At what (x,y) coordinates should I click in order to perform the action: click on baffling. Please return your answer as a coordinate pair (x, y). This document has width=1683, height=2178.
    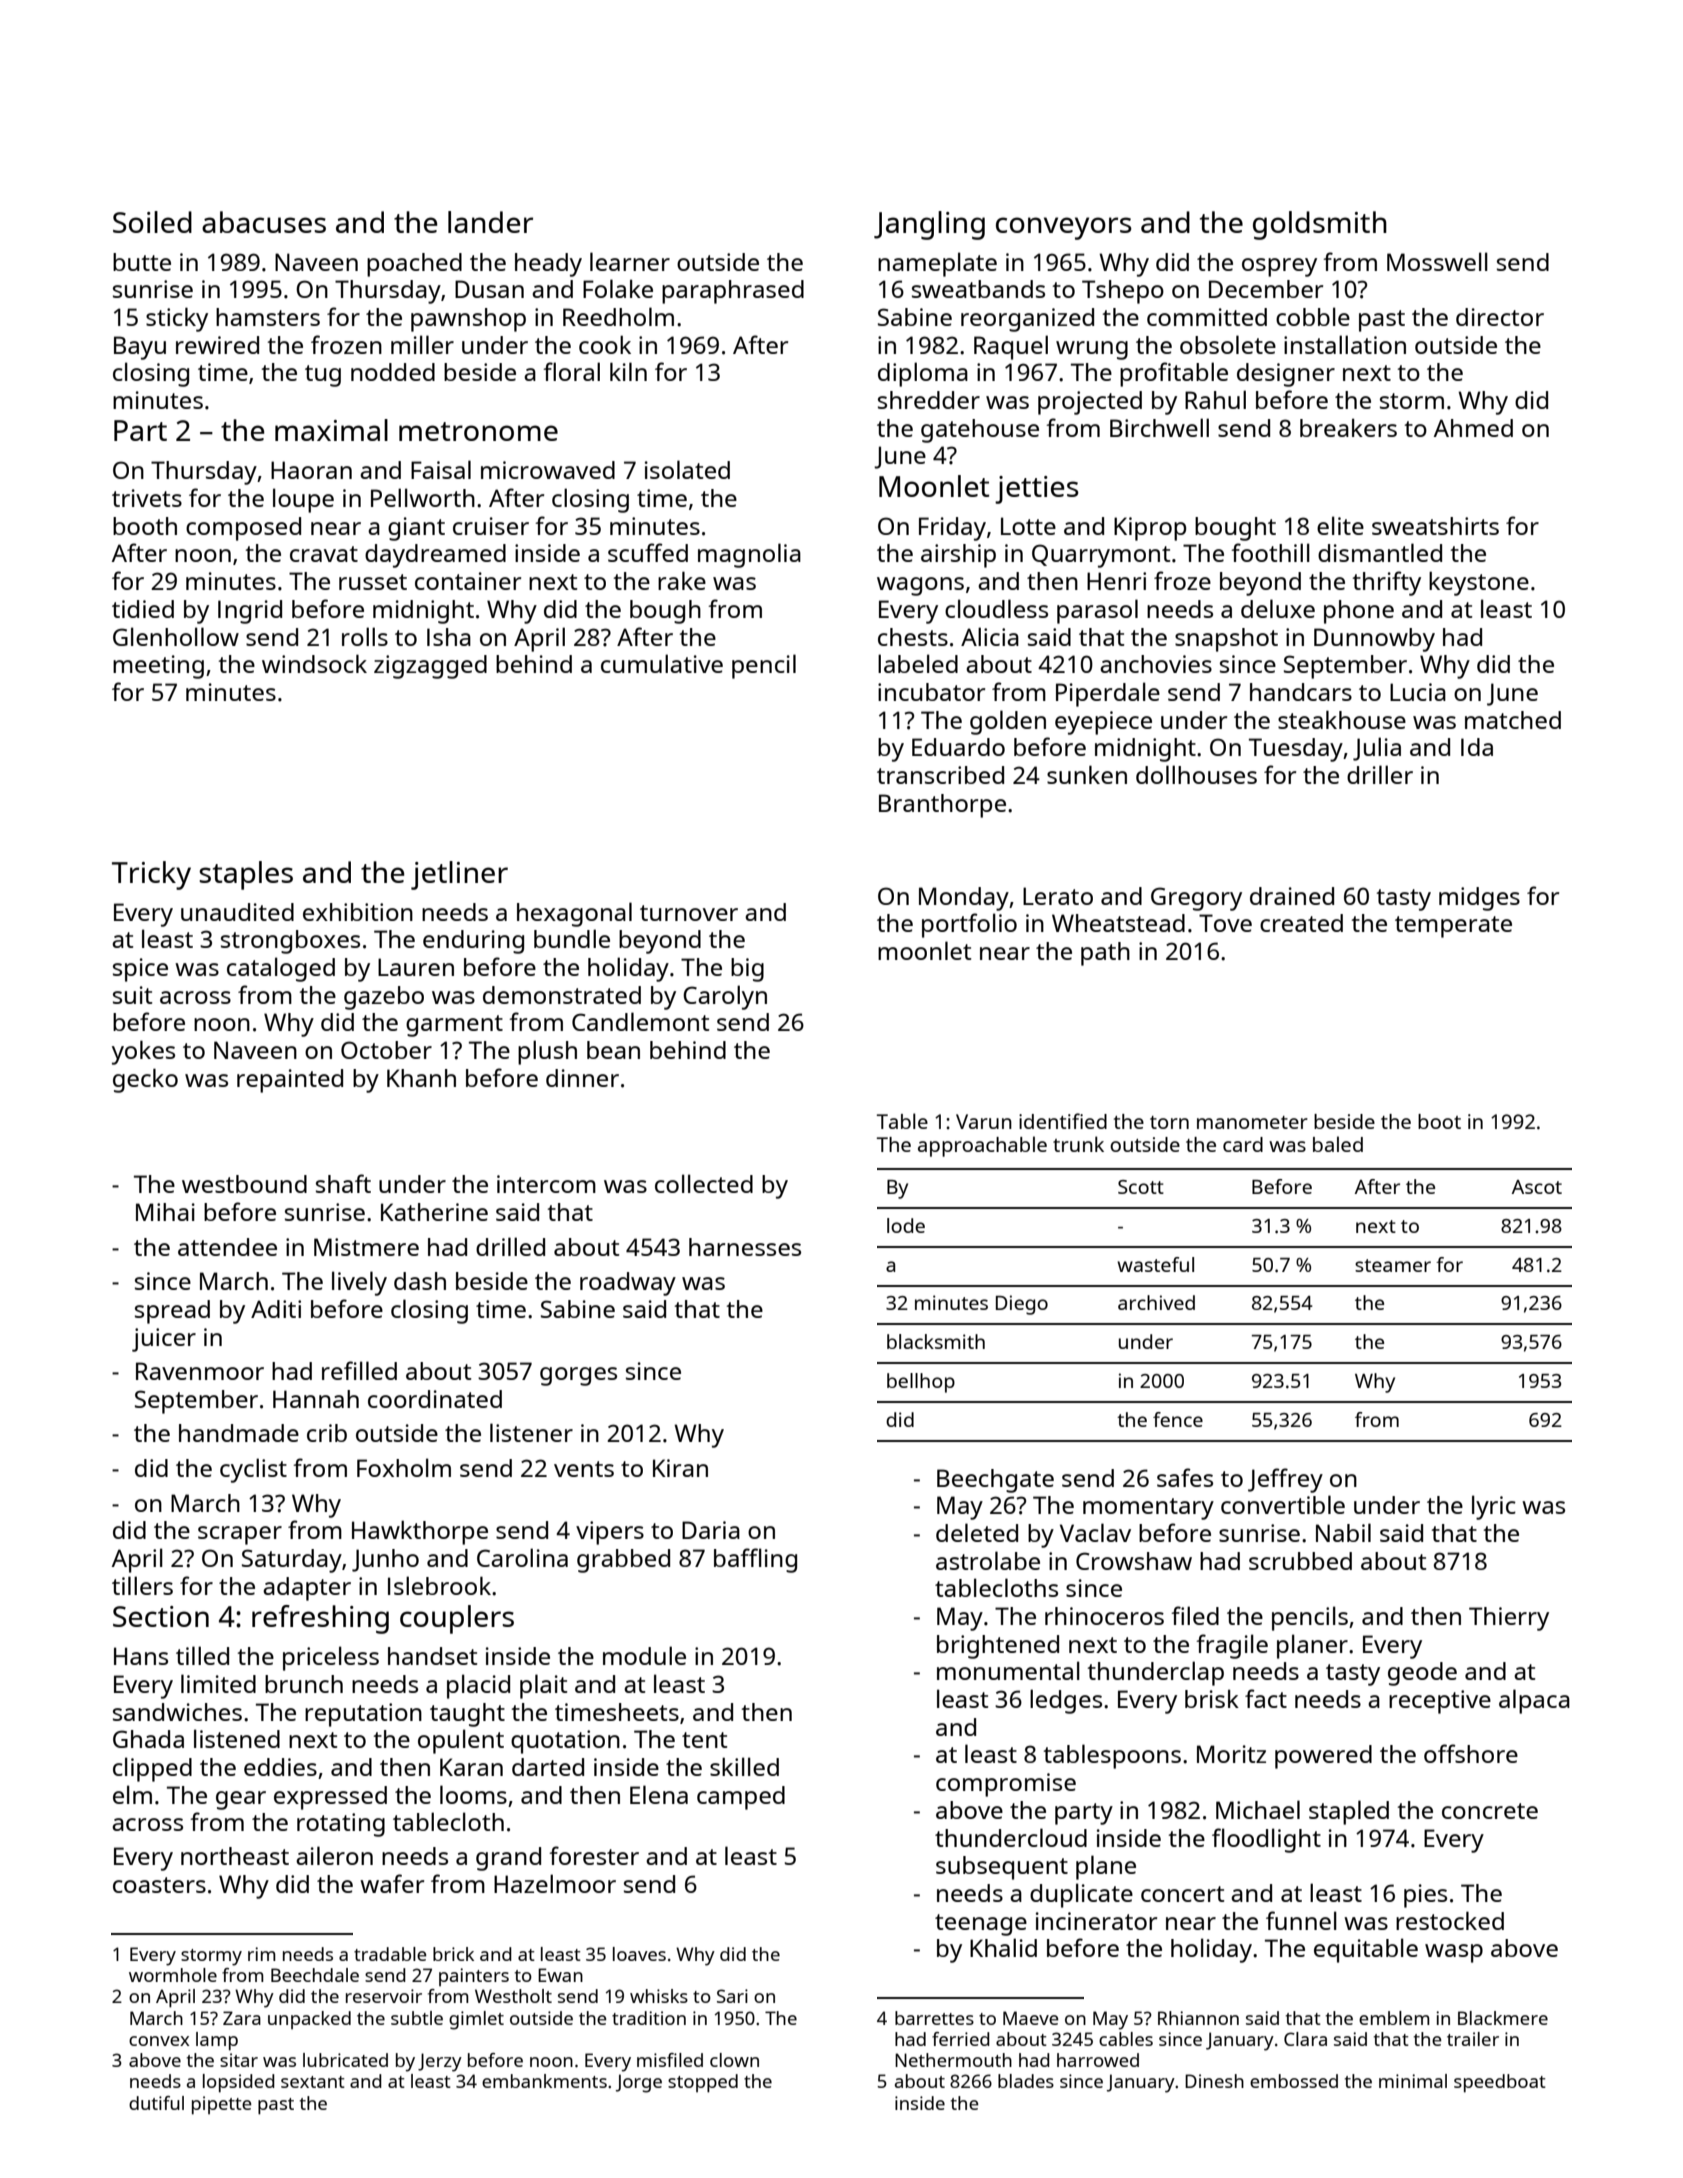
    Looking at the image, I should click on (755, 1560).
